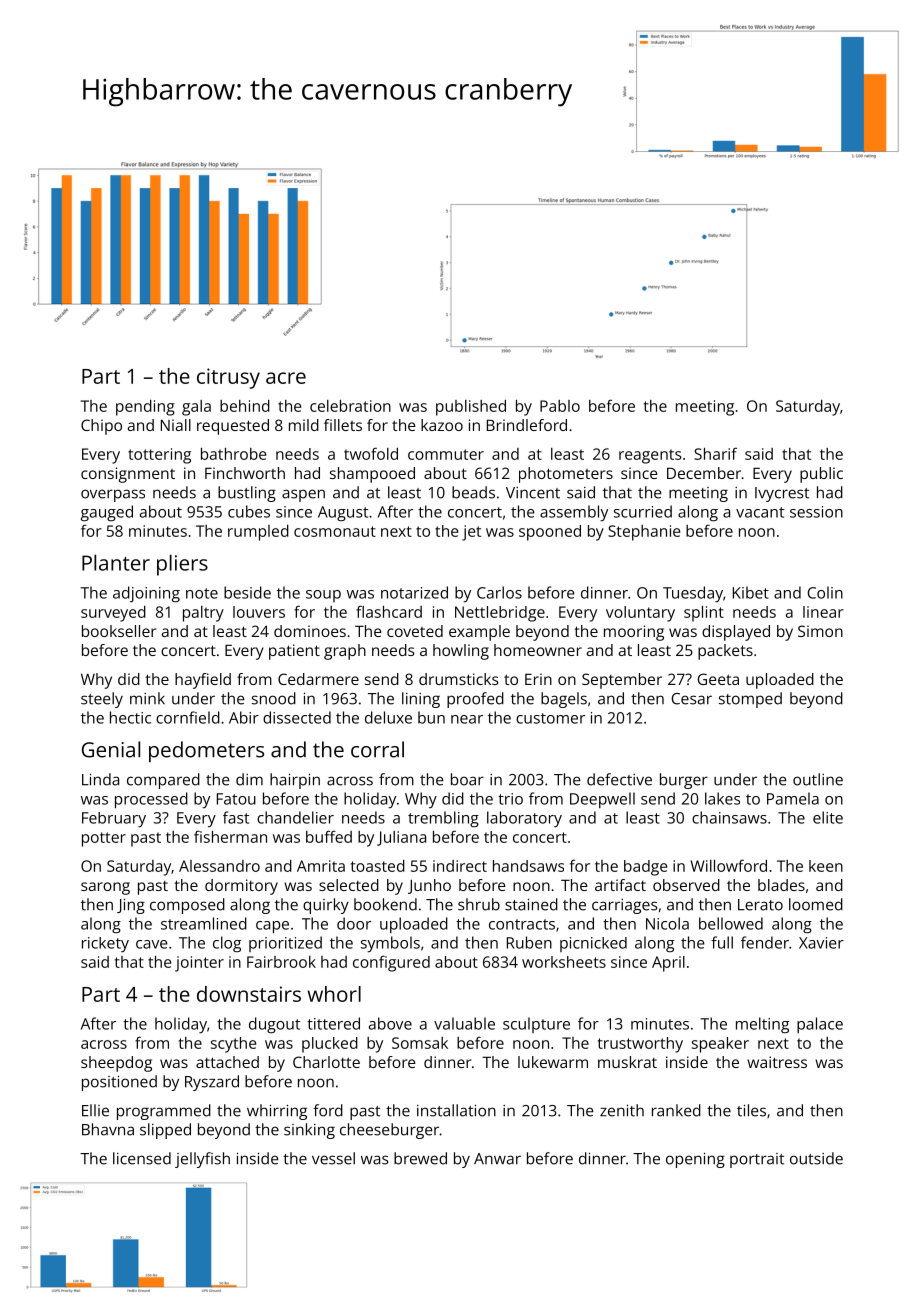 This document has height=1314, width=924. What do you see at coordinates (820, 1025) in the document?
I see `palace` at bounding box center [820, 1025].
